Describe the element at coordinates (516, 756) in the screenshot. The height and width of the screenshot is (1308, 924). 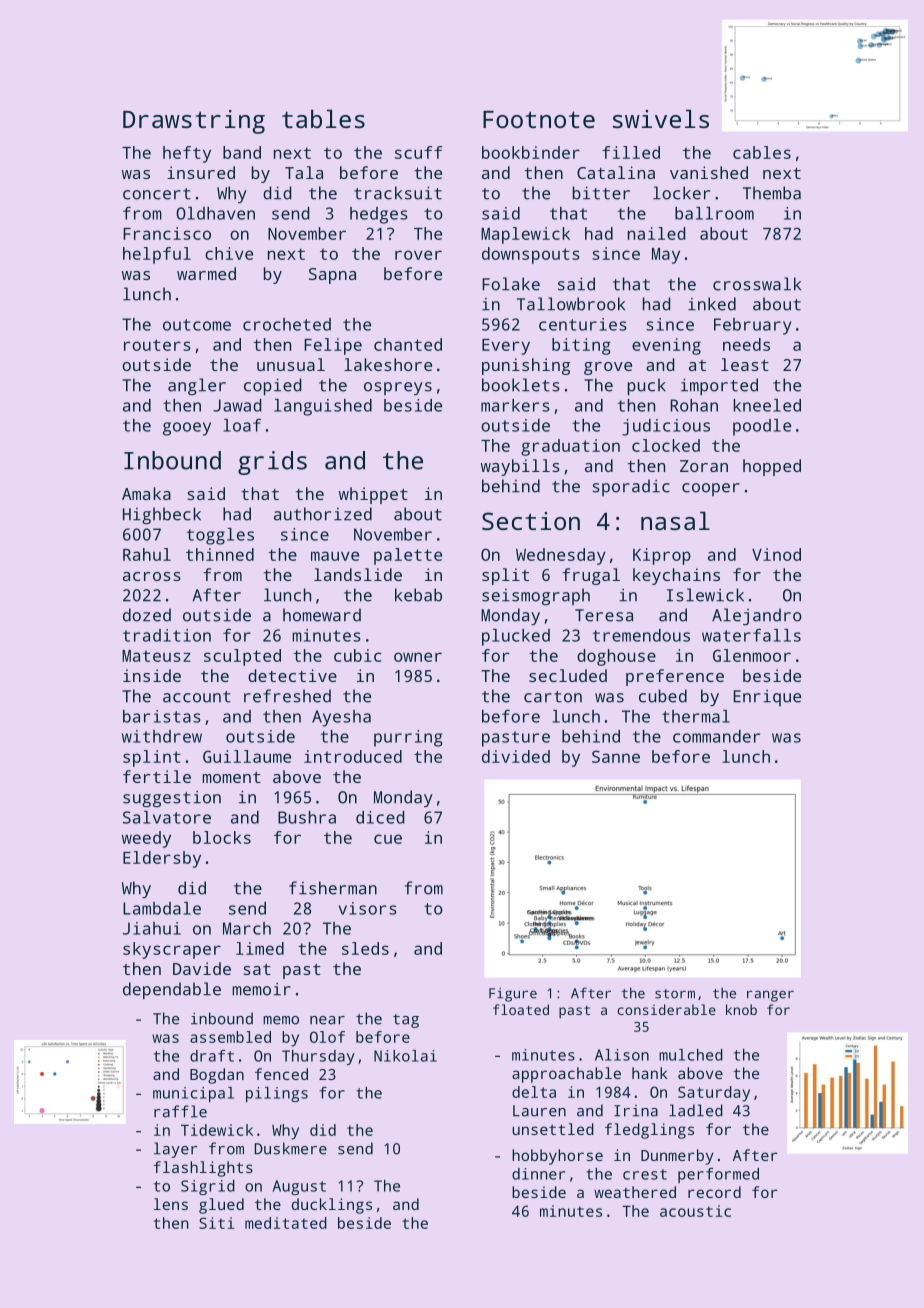
I see `divided` at that location.
